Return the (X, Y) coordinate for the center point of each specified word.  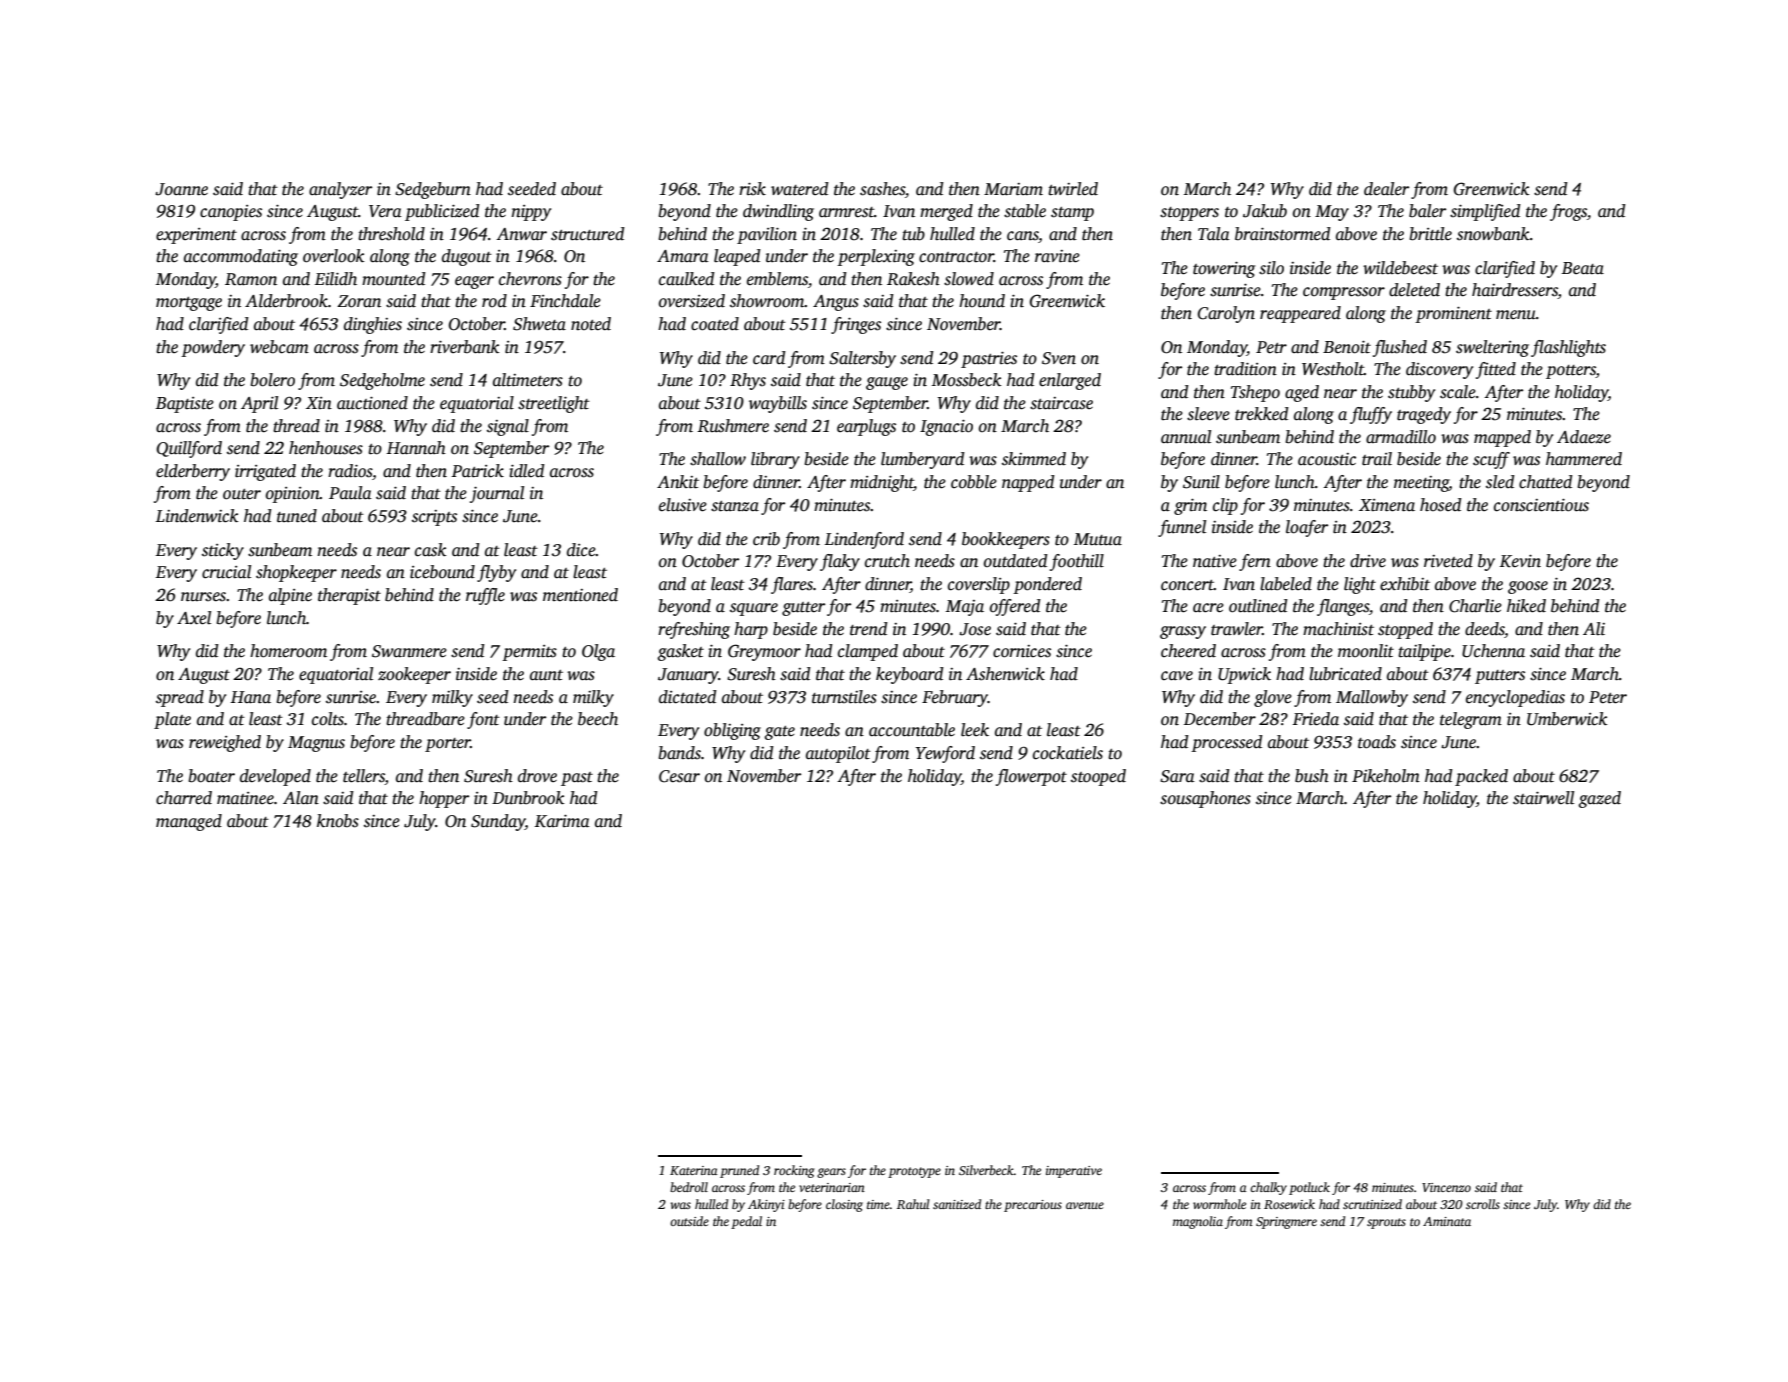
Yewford (945, 754)
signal (508, 427)
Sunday (498, 822)
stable (1025, 211)
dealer (1386, 189)
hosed (1441, 505)
